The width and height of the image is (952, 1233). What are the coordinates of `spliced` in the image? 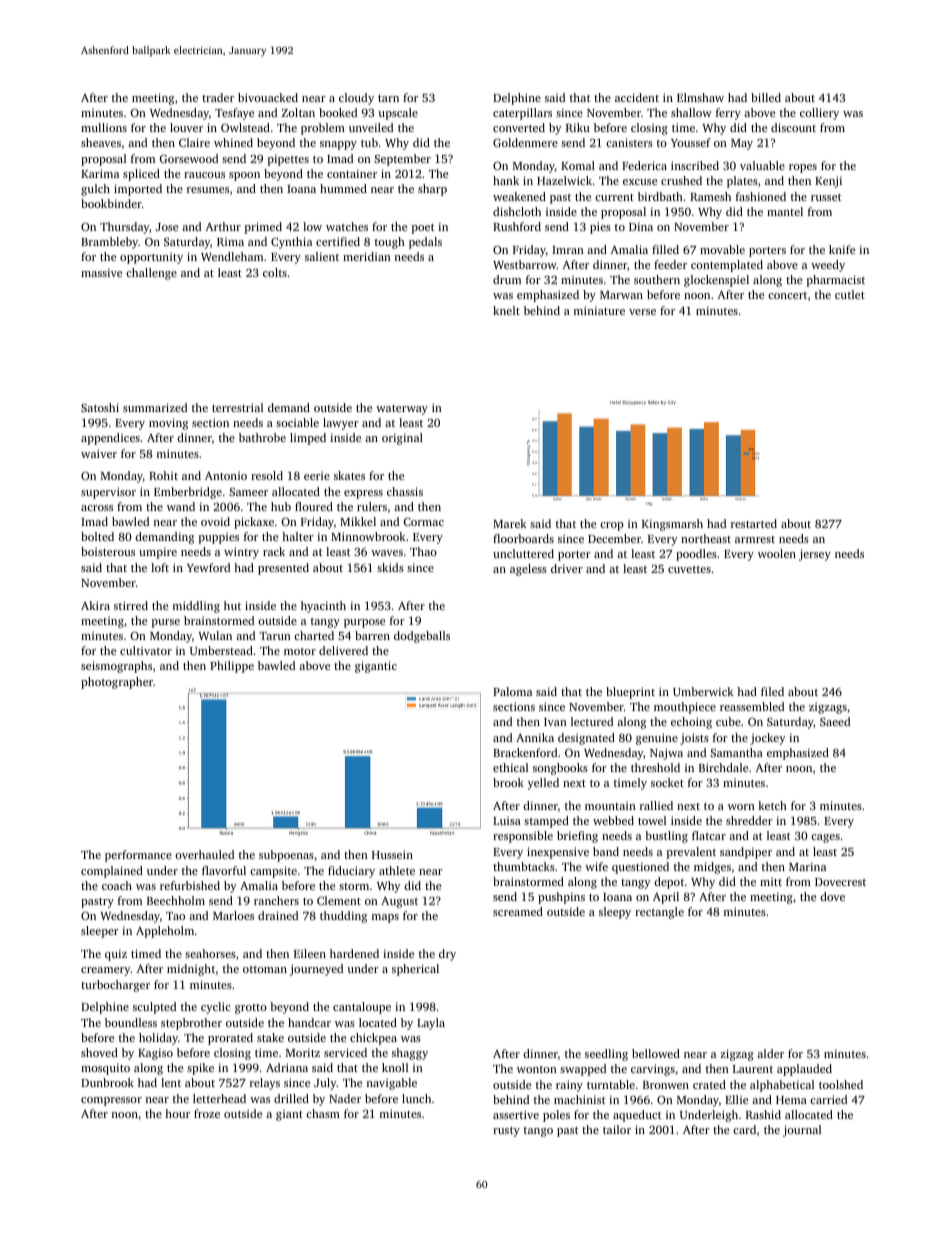 It's located at (141, 175).
